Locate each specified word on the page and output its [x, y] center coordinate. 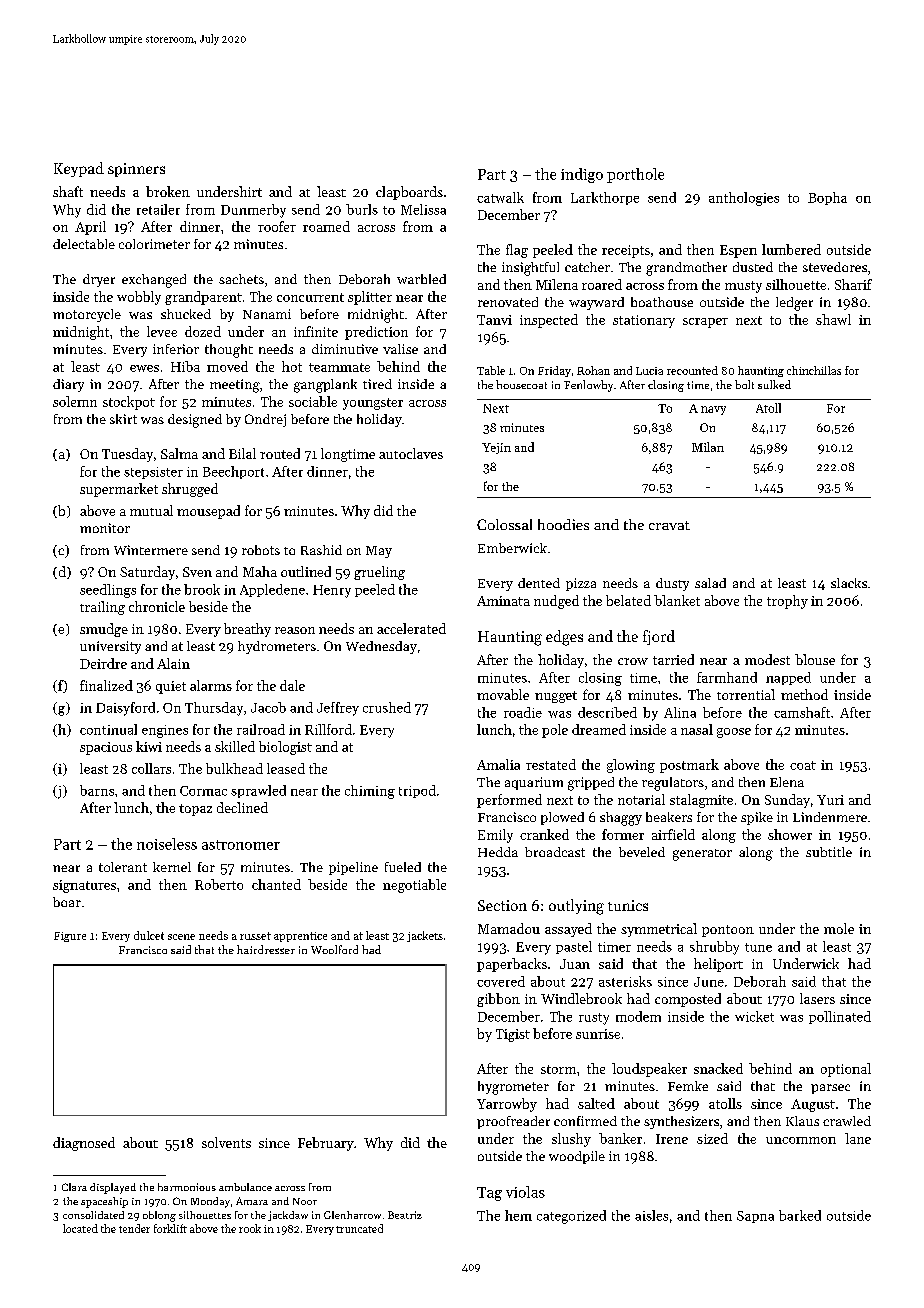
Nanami [267, 314]
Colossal [504, 524]
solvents [226, 1142]
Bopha [827, 198]
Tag [489, 1194]
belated [628, 600]
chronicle [157, 606]
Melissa [423, 209]
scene [181, 937]
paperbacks [512, 965]
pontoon [728, 931]
